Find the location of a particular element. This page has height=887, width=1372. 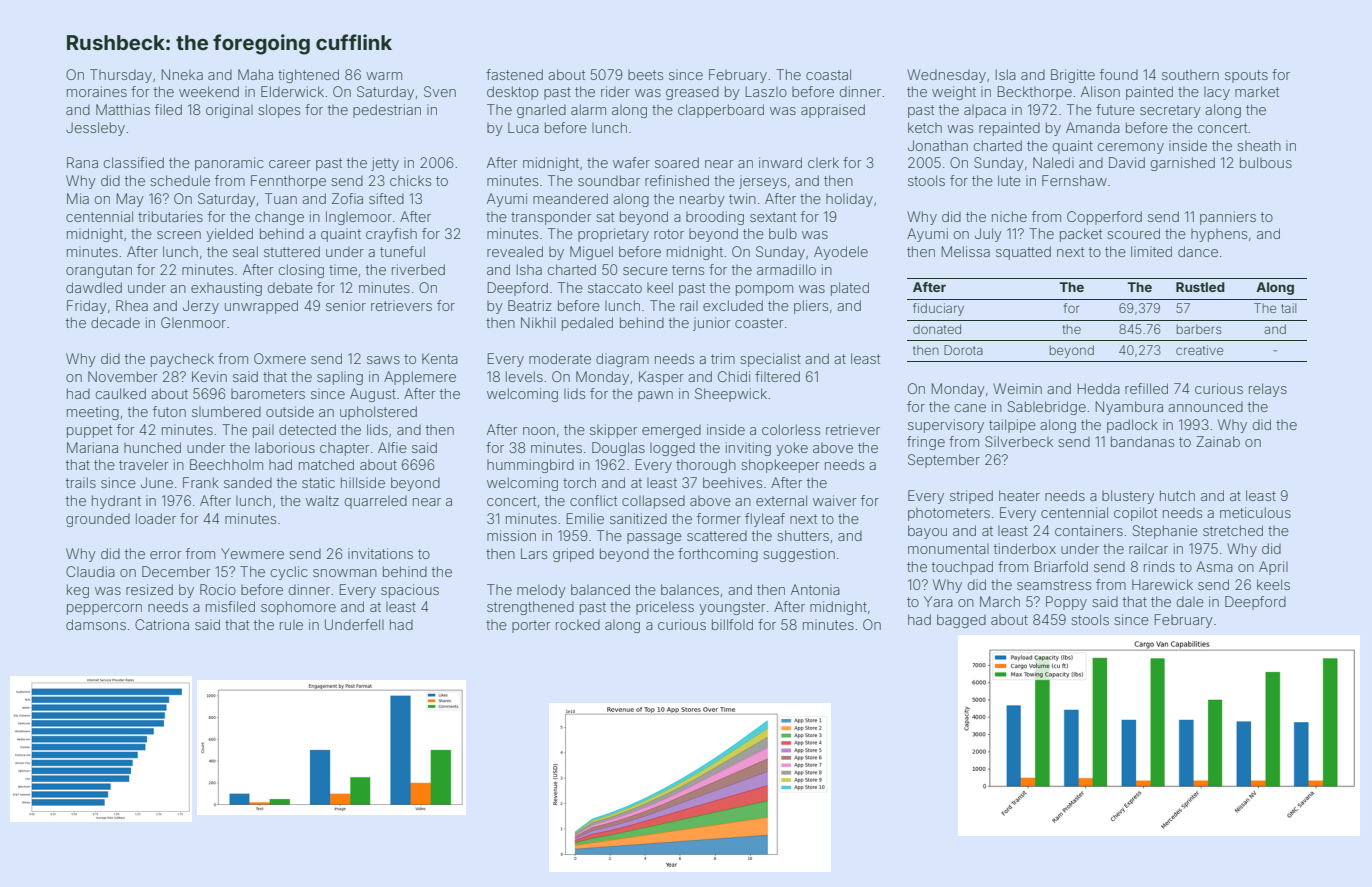

Rocio is located at coordinates (218, 589).
